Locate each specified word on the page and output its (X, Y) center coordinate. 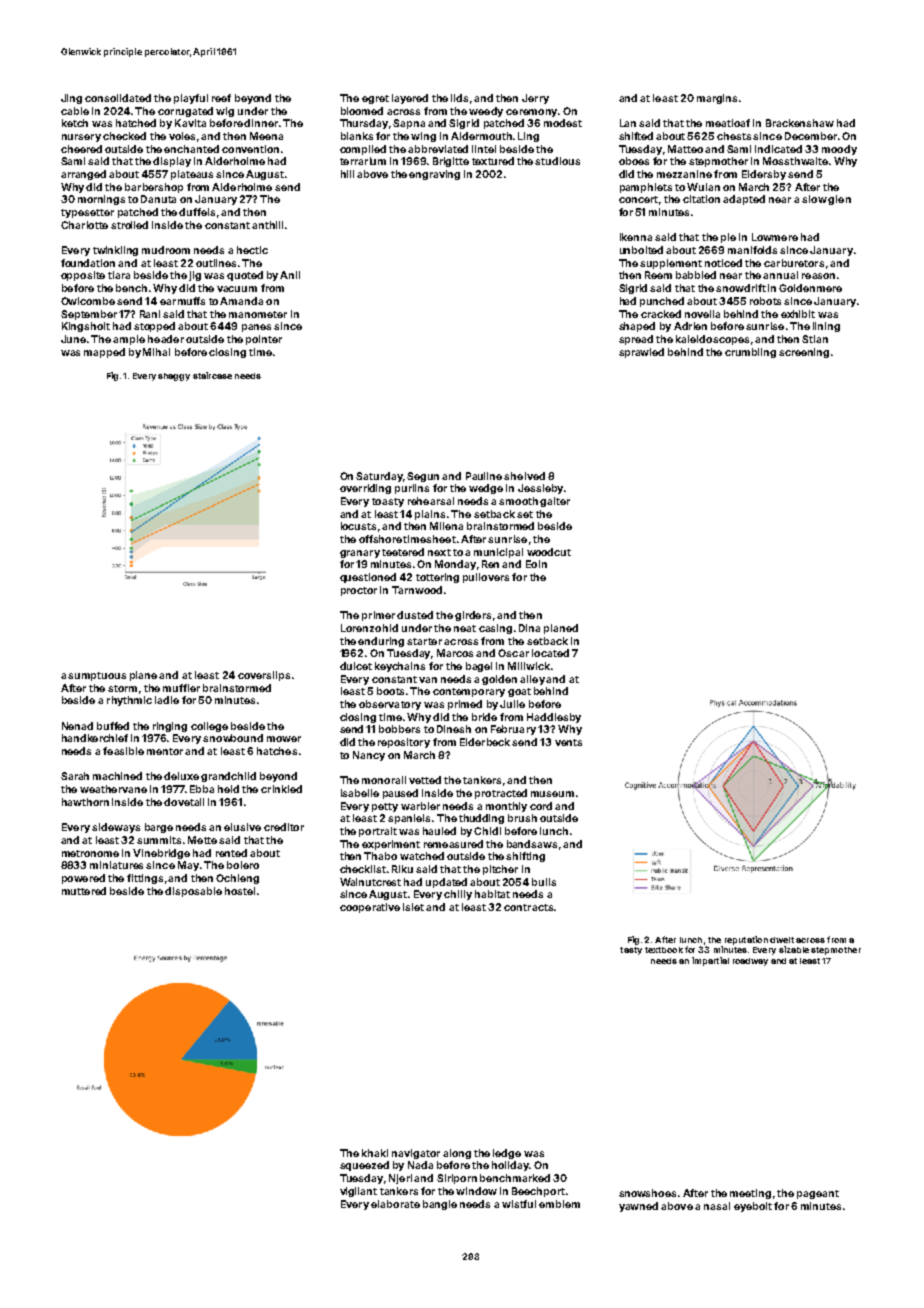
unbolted (641, 250)
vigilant (358, 1192)
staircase (212, 375)
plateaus (192, 175)
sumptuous (97, 676)
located (550, 653)
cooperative (370, 908)
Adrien (690, 326)
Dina (529, 628)
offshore (380, 539)
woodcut (549, 552)
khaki (375, 1153)
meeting (750, 1194)
